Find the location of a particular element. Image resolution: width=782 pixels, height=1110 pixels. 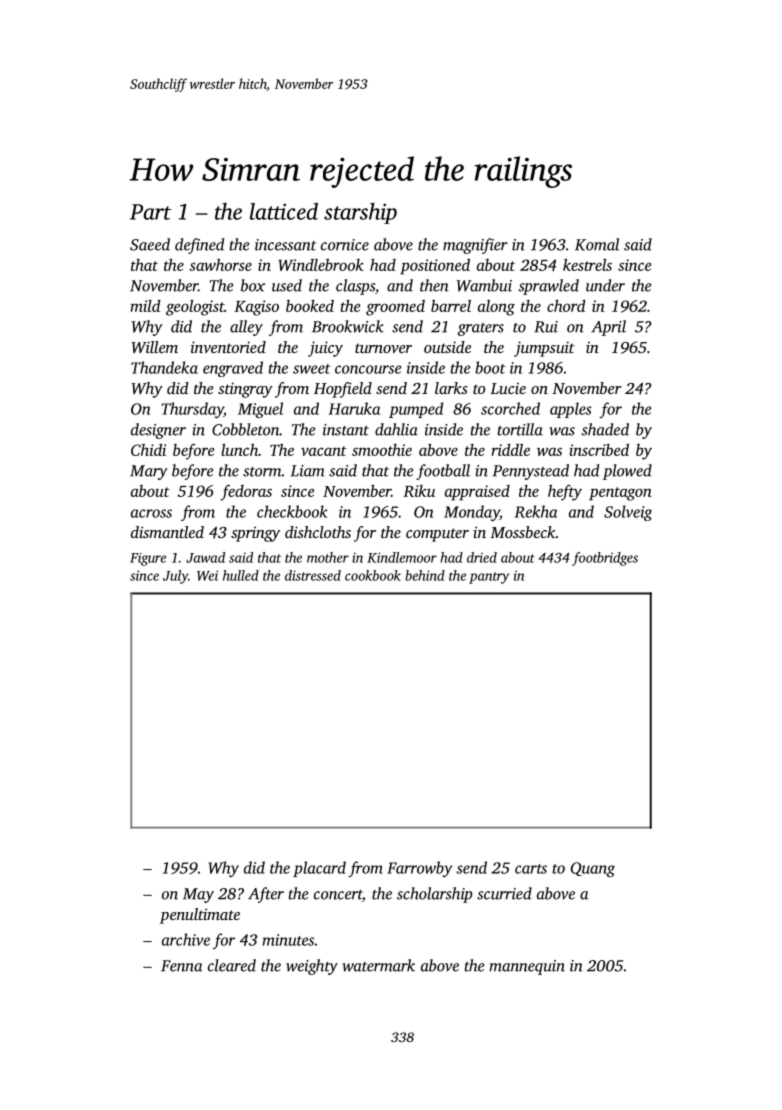

under is located at coordinates (605, 285).
